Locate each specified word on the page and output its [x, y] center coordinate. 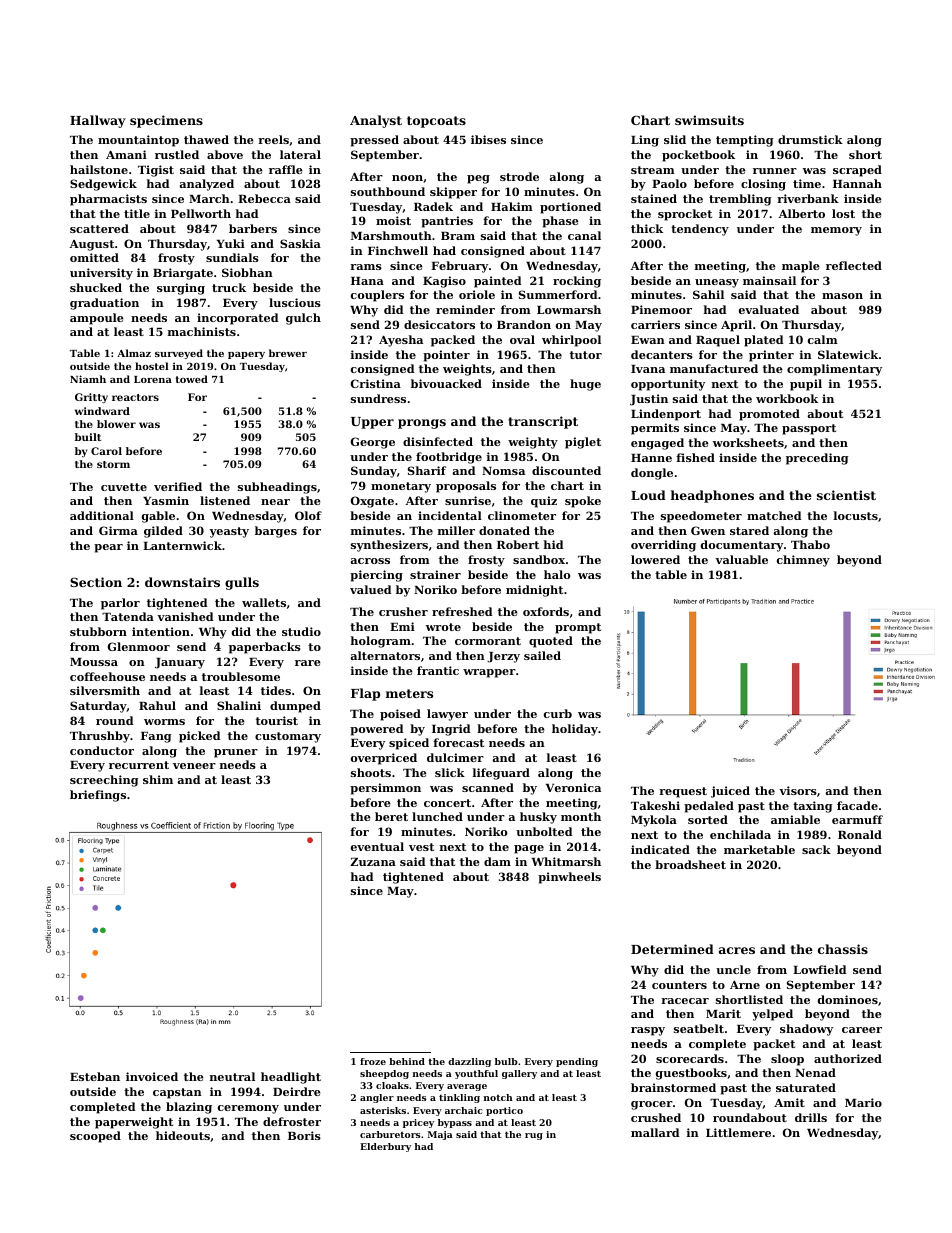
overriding [663, 546]
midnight [534, 591]
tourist [277, 720]
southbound [388, 191]
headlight [291, 1078]
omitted [94, 257]
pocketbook [698, 156]
